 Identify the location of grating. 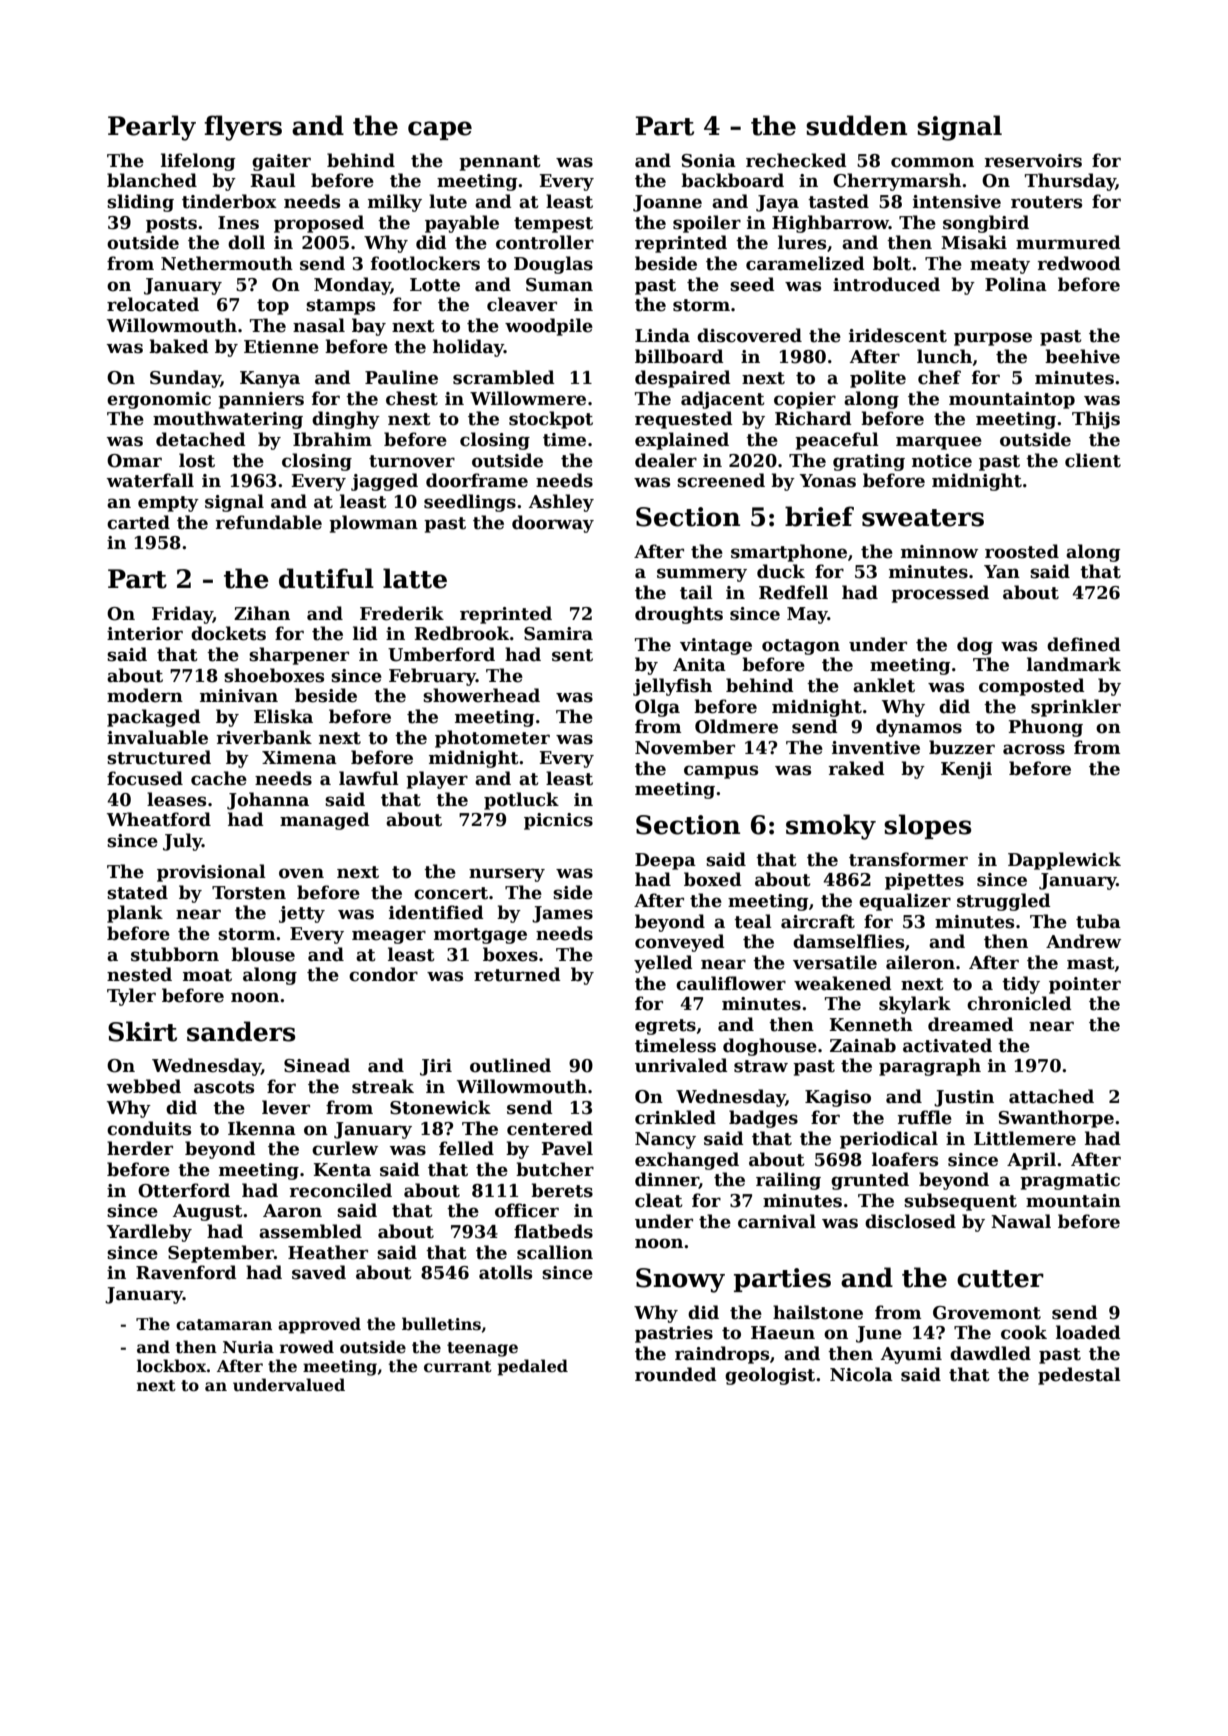
(869, 462).
